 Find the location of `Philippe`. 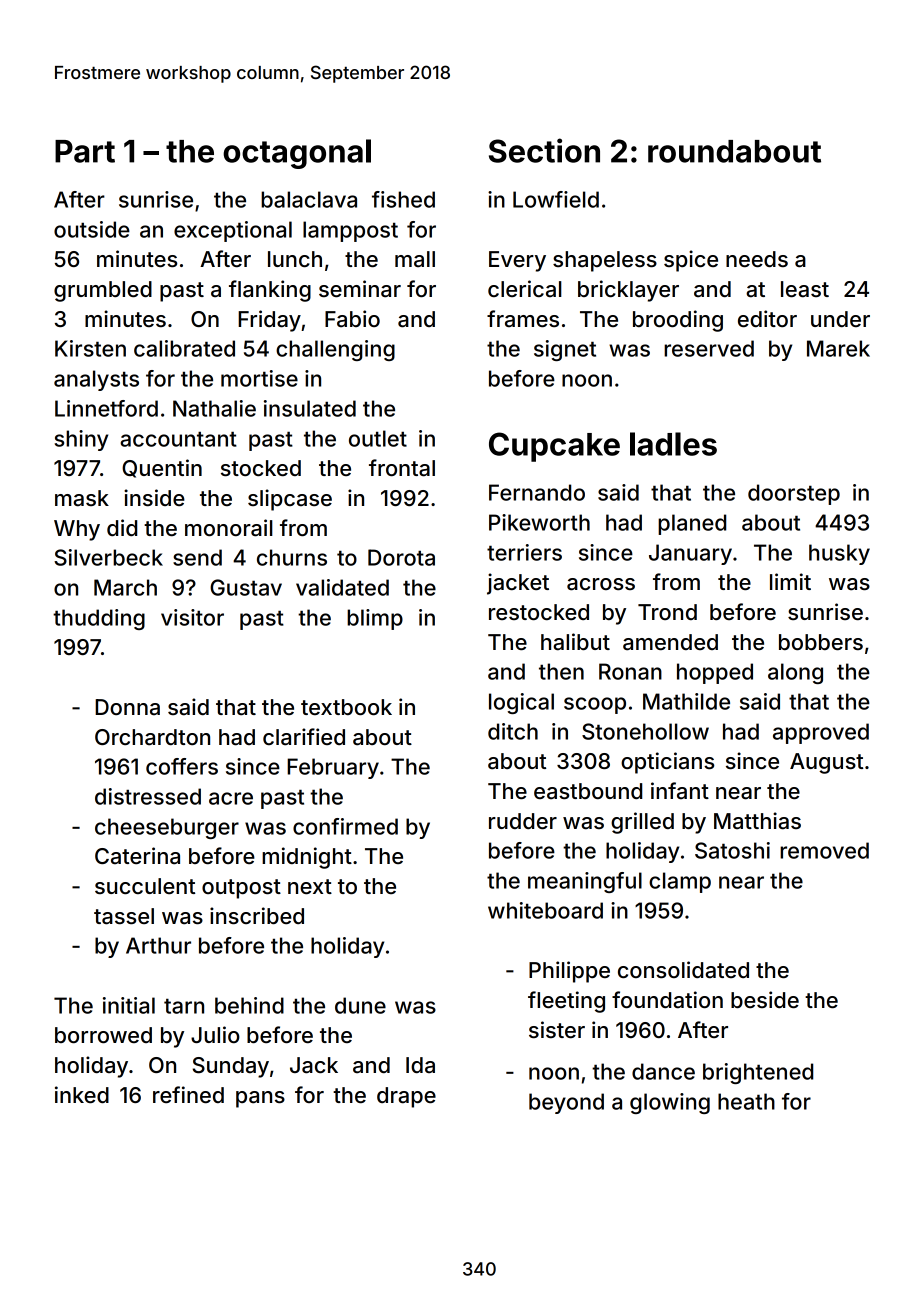

Philippe is located at coordinates (569, 972).
